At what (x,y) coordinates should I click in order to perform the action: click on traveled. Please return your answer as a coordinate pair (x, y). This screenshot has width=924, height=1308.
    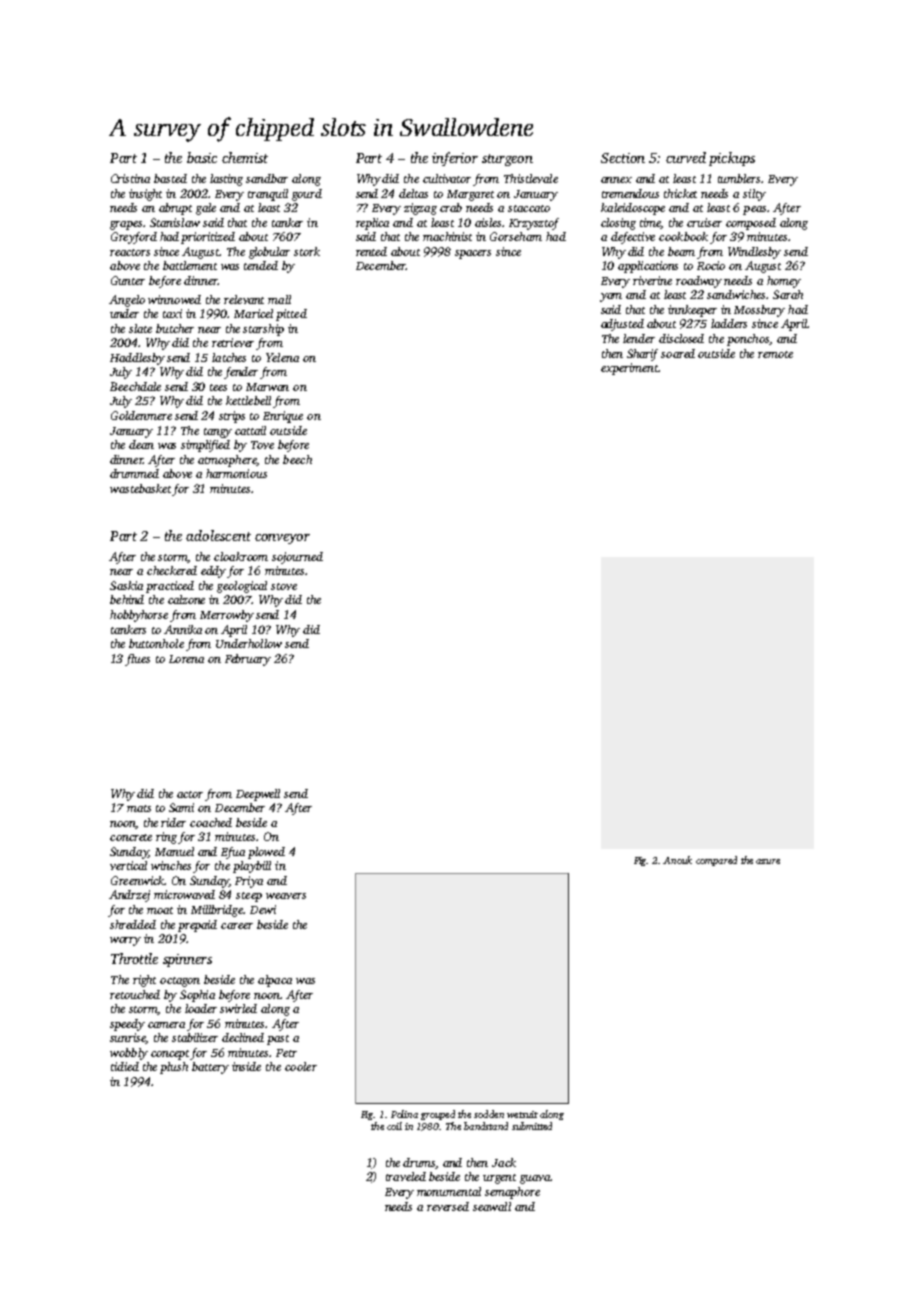
    Looking at the image, I should click on (406, 1176).
